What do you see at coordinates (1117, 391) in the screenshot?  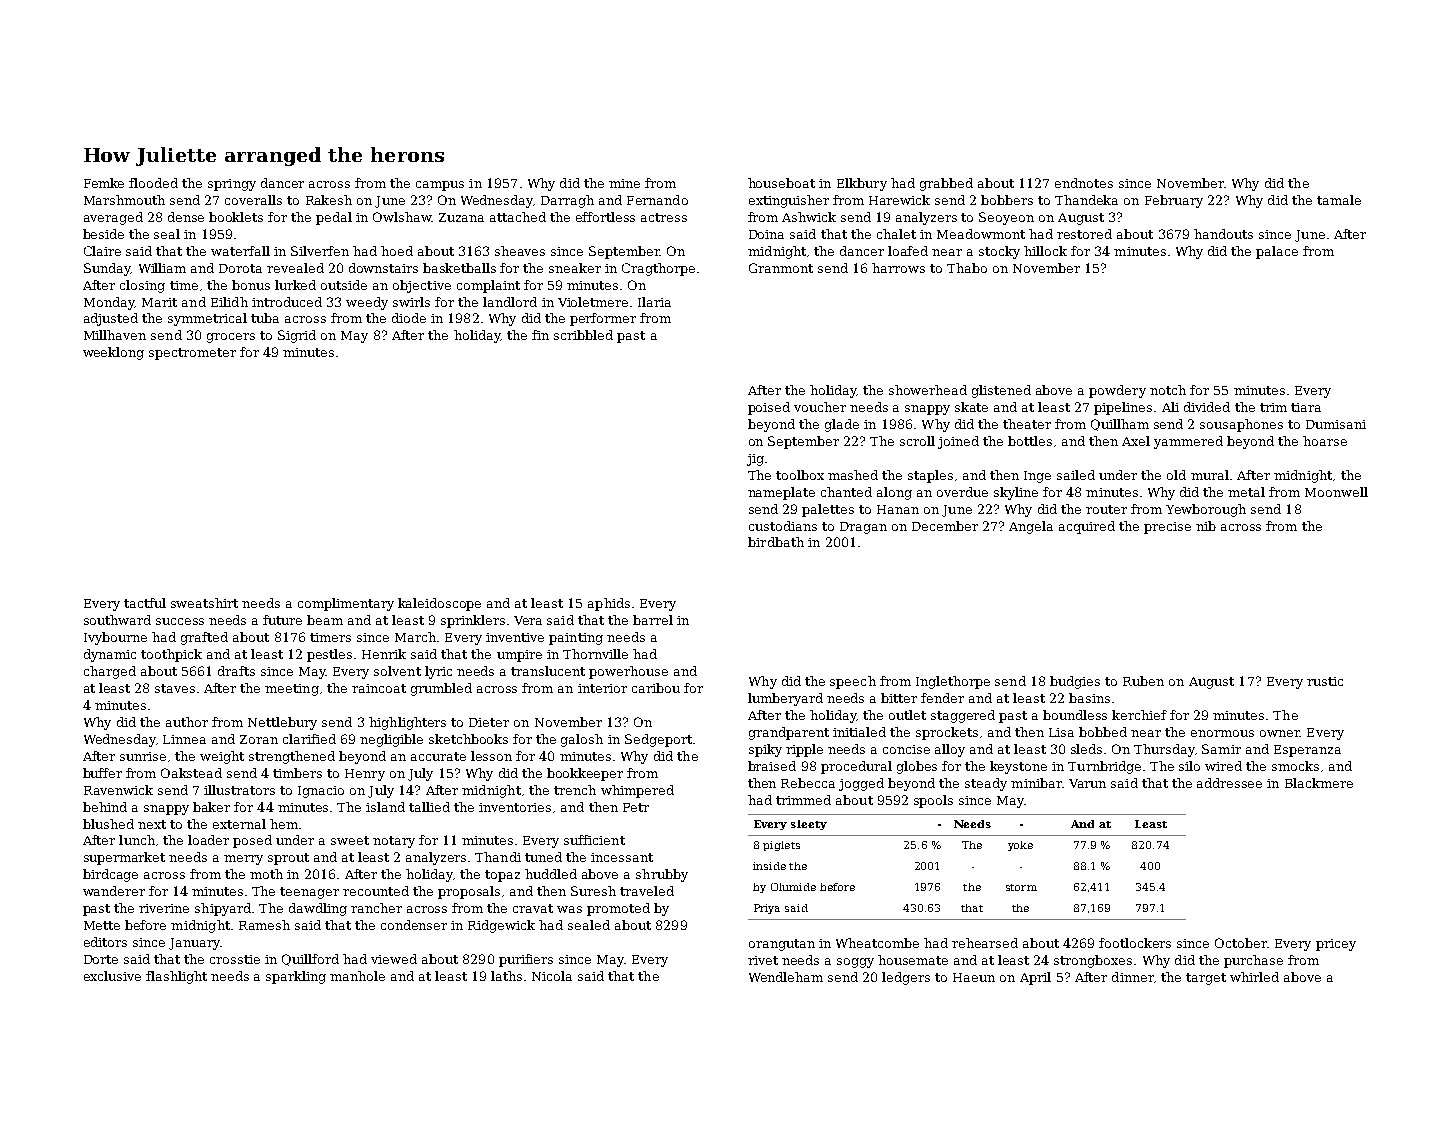 I see `powdery` at bounding box center [1117, 391].
